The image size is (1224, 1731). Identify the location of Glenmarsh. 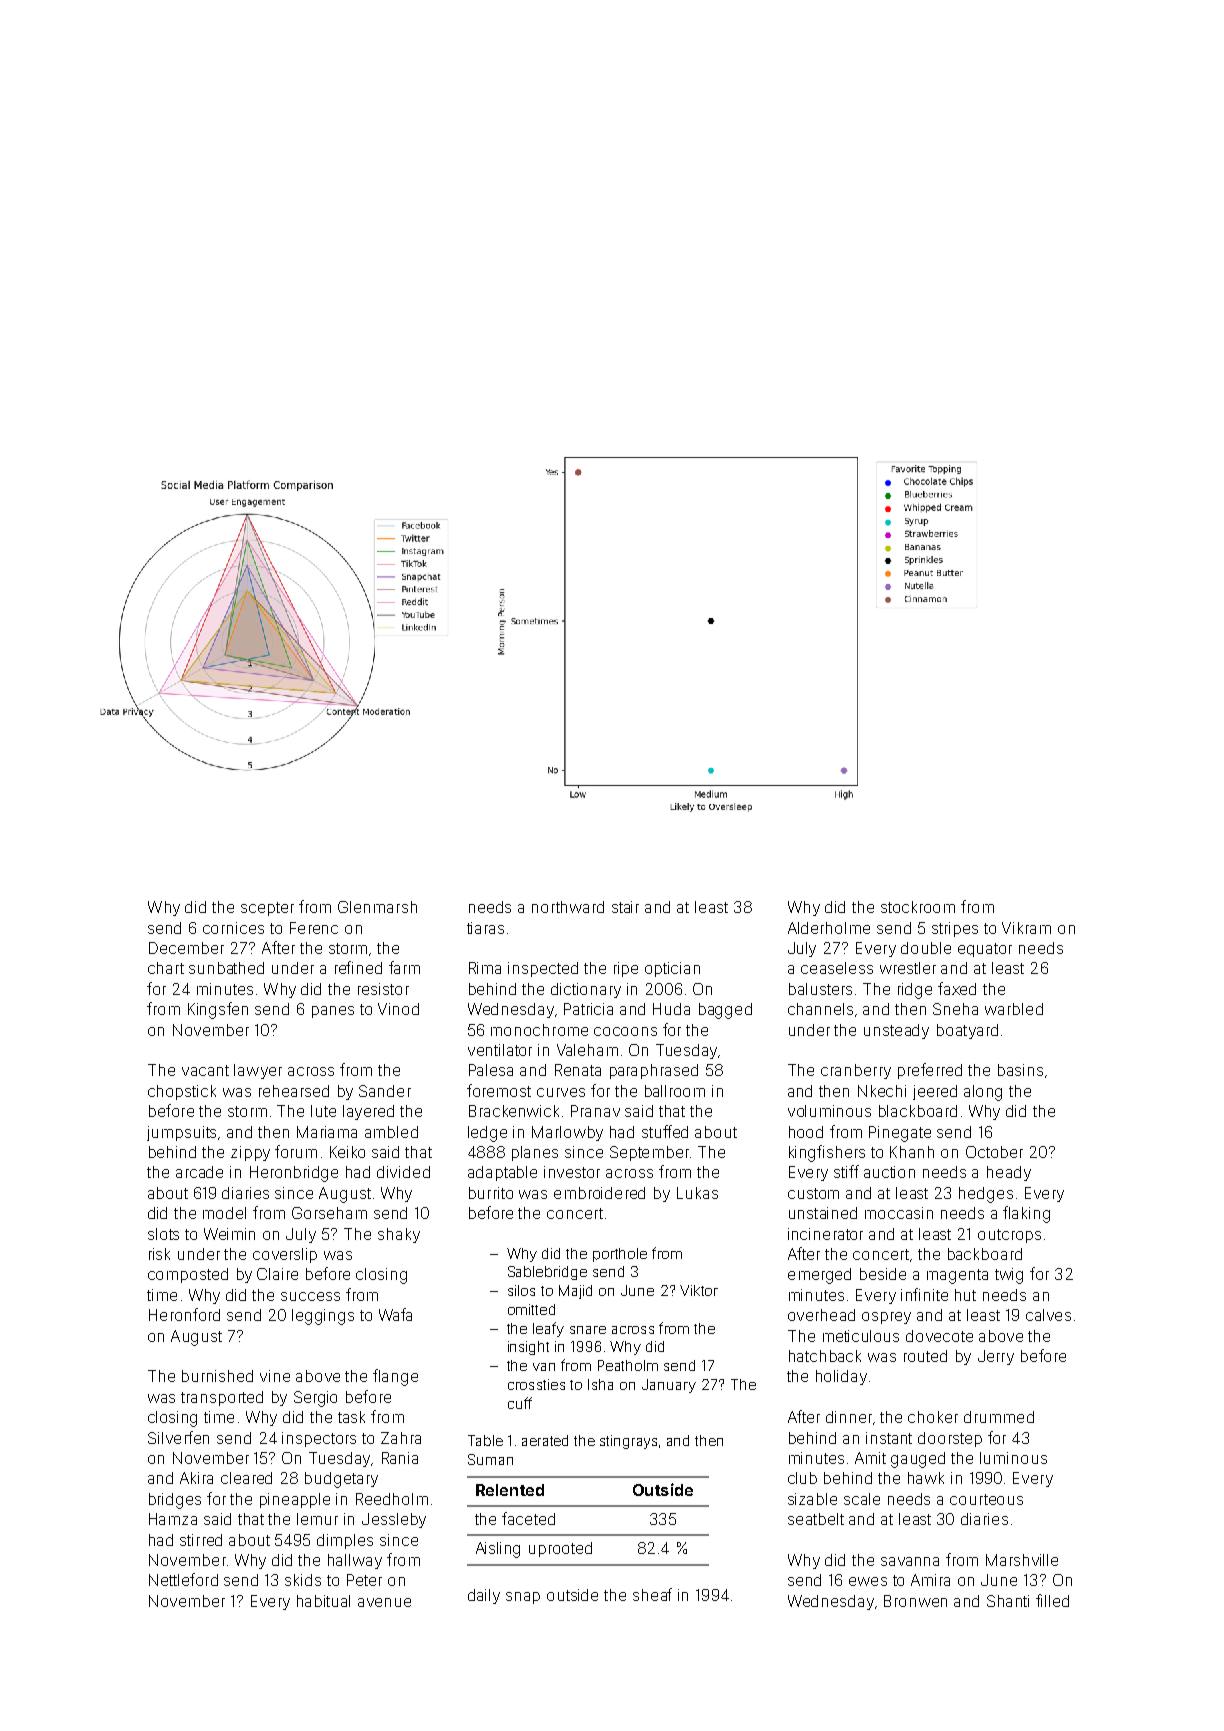
(377, 907).
